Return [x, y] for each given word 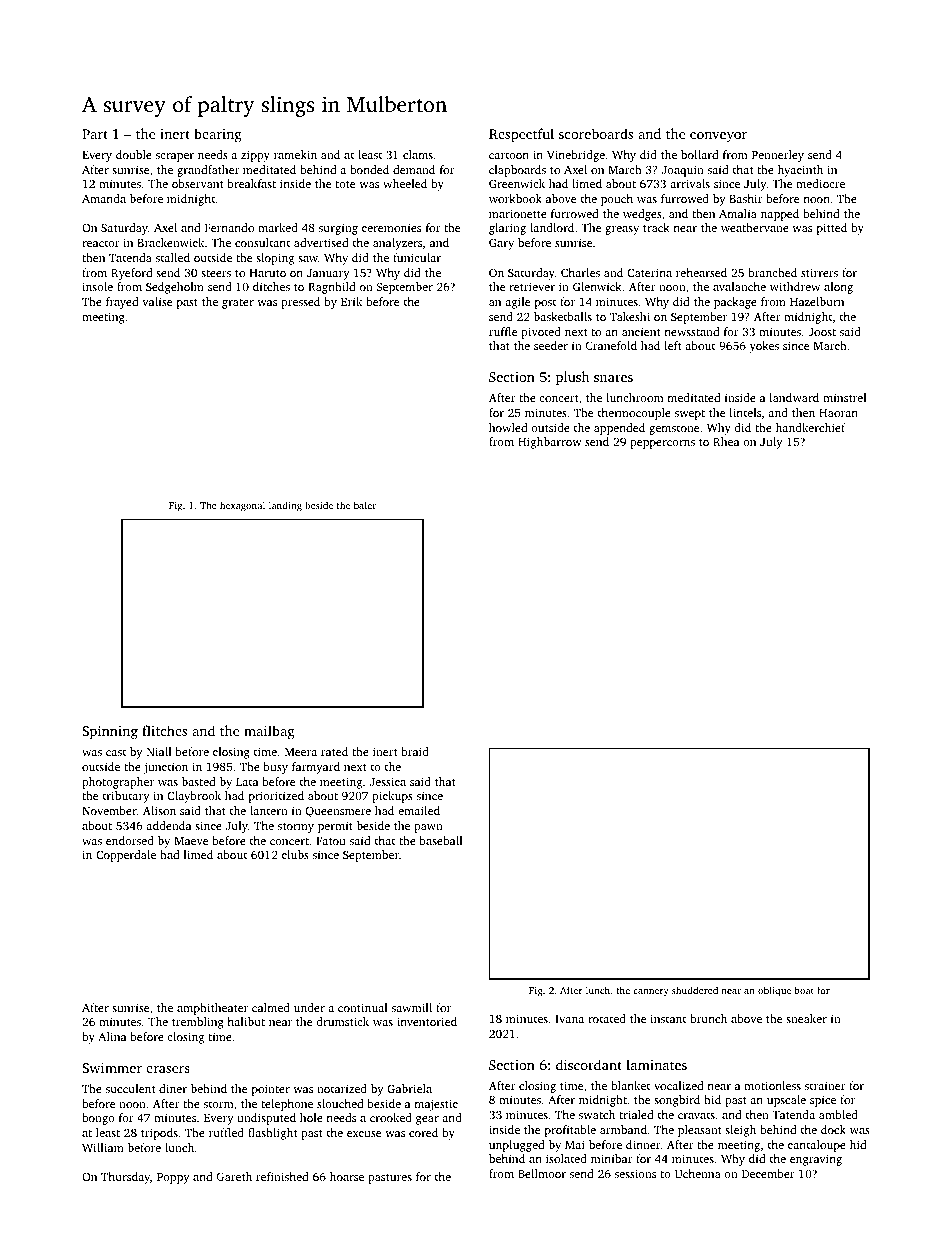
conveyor [718, 137]
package [735, 303]
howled [508, 427]
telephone [287, 1105]
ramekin [295, 154]
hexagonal [242, 506]
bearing [218, 135]
